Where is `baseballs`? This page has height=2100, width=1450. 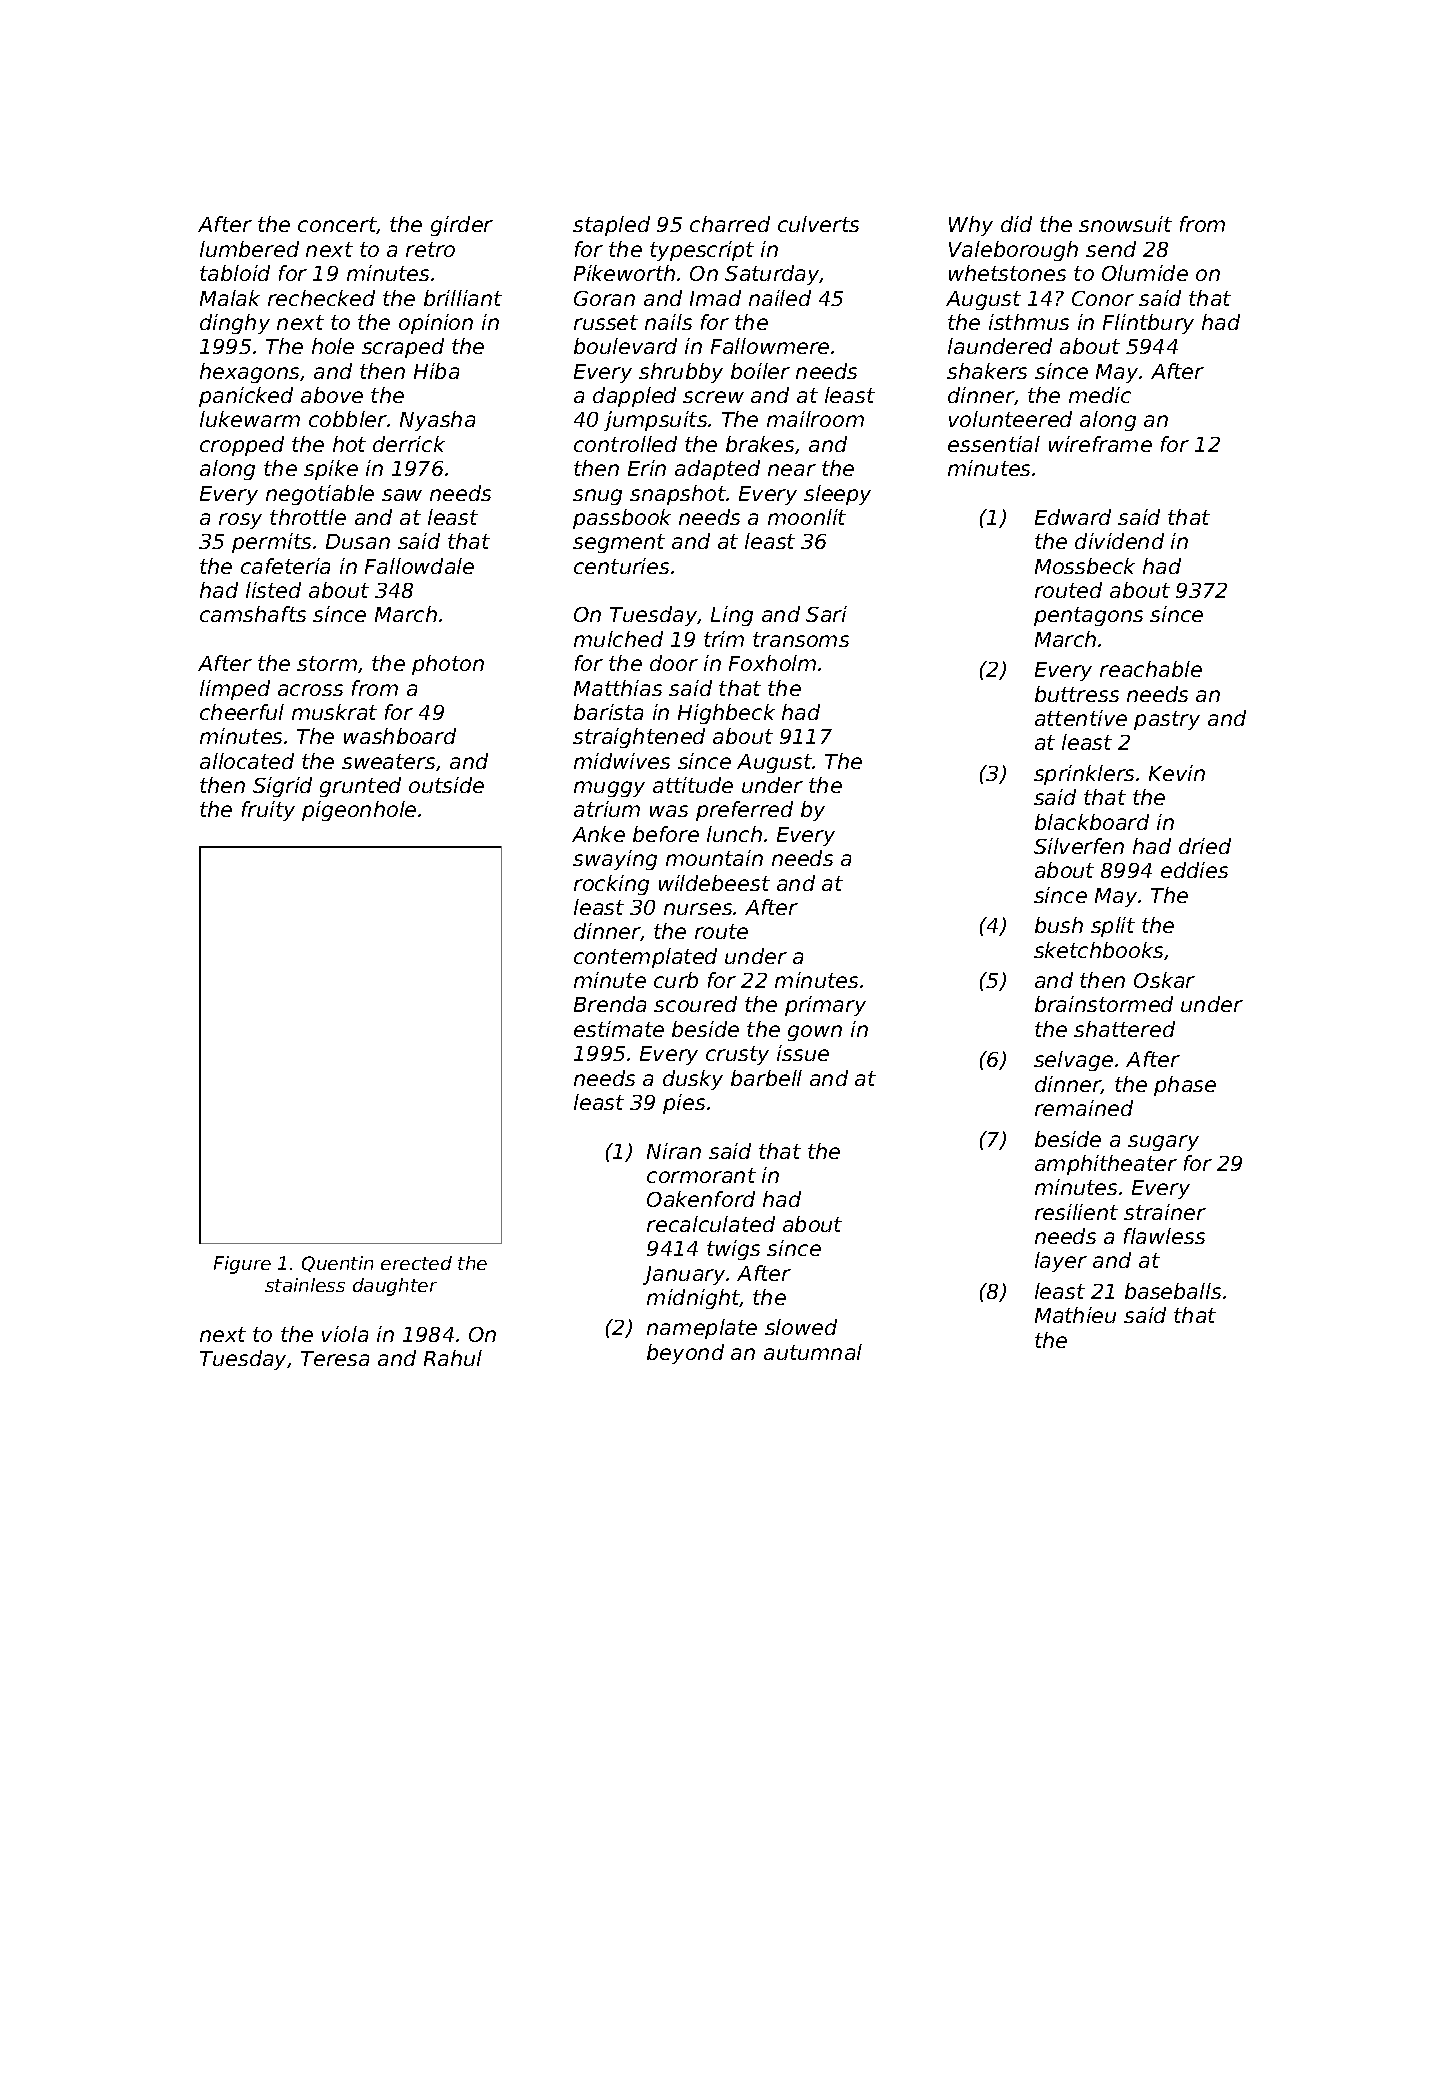
baseballs is located at coordinates (1173, 1291).
